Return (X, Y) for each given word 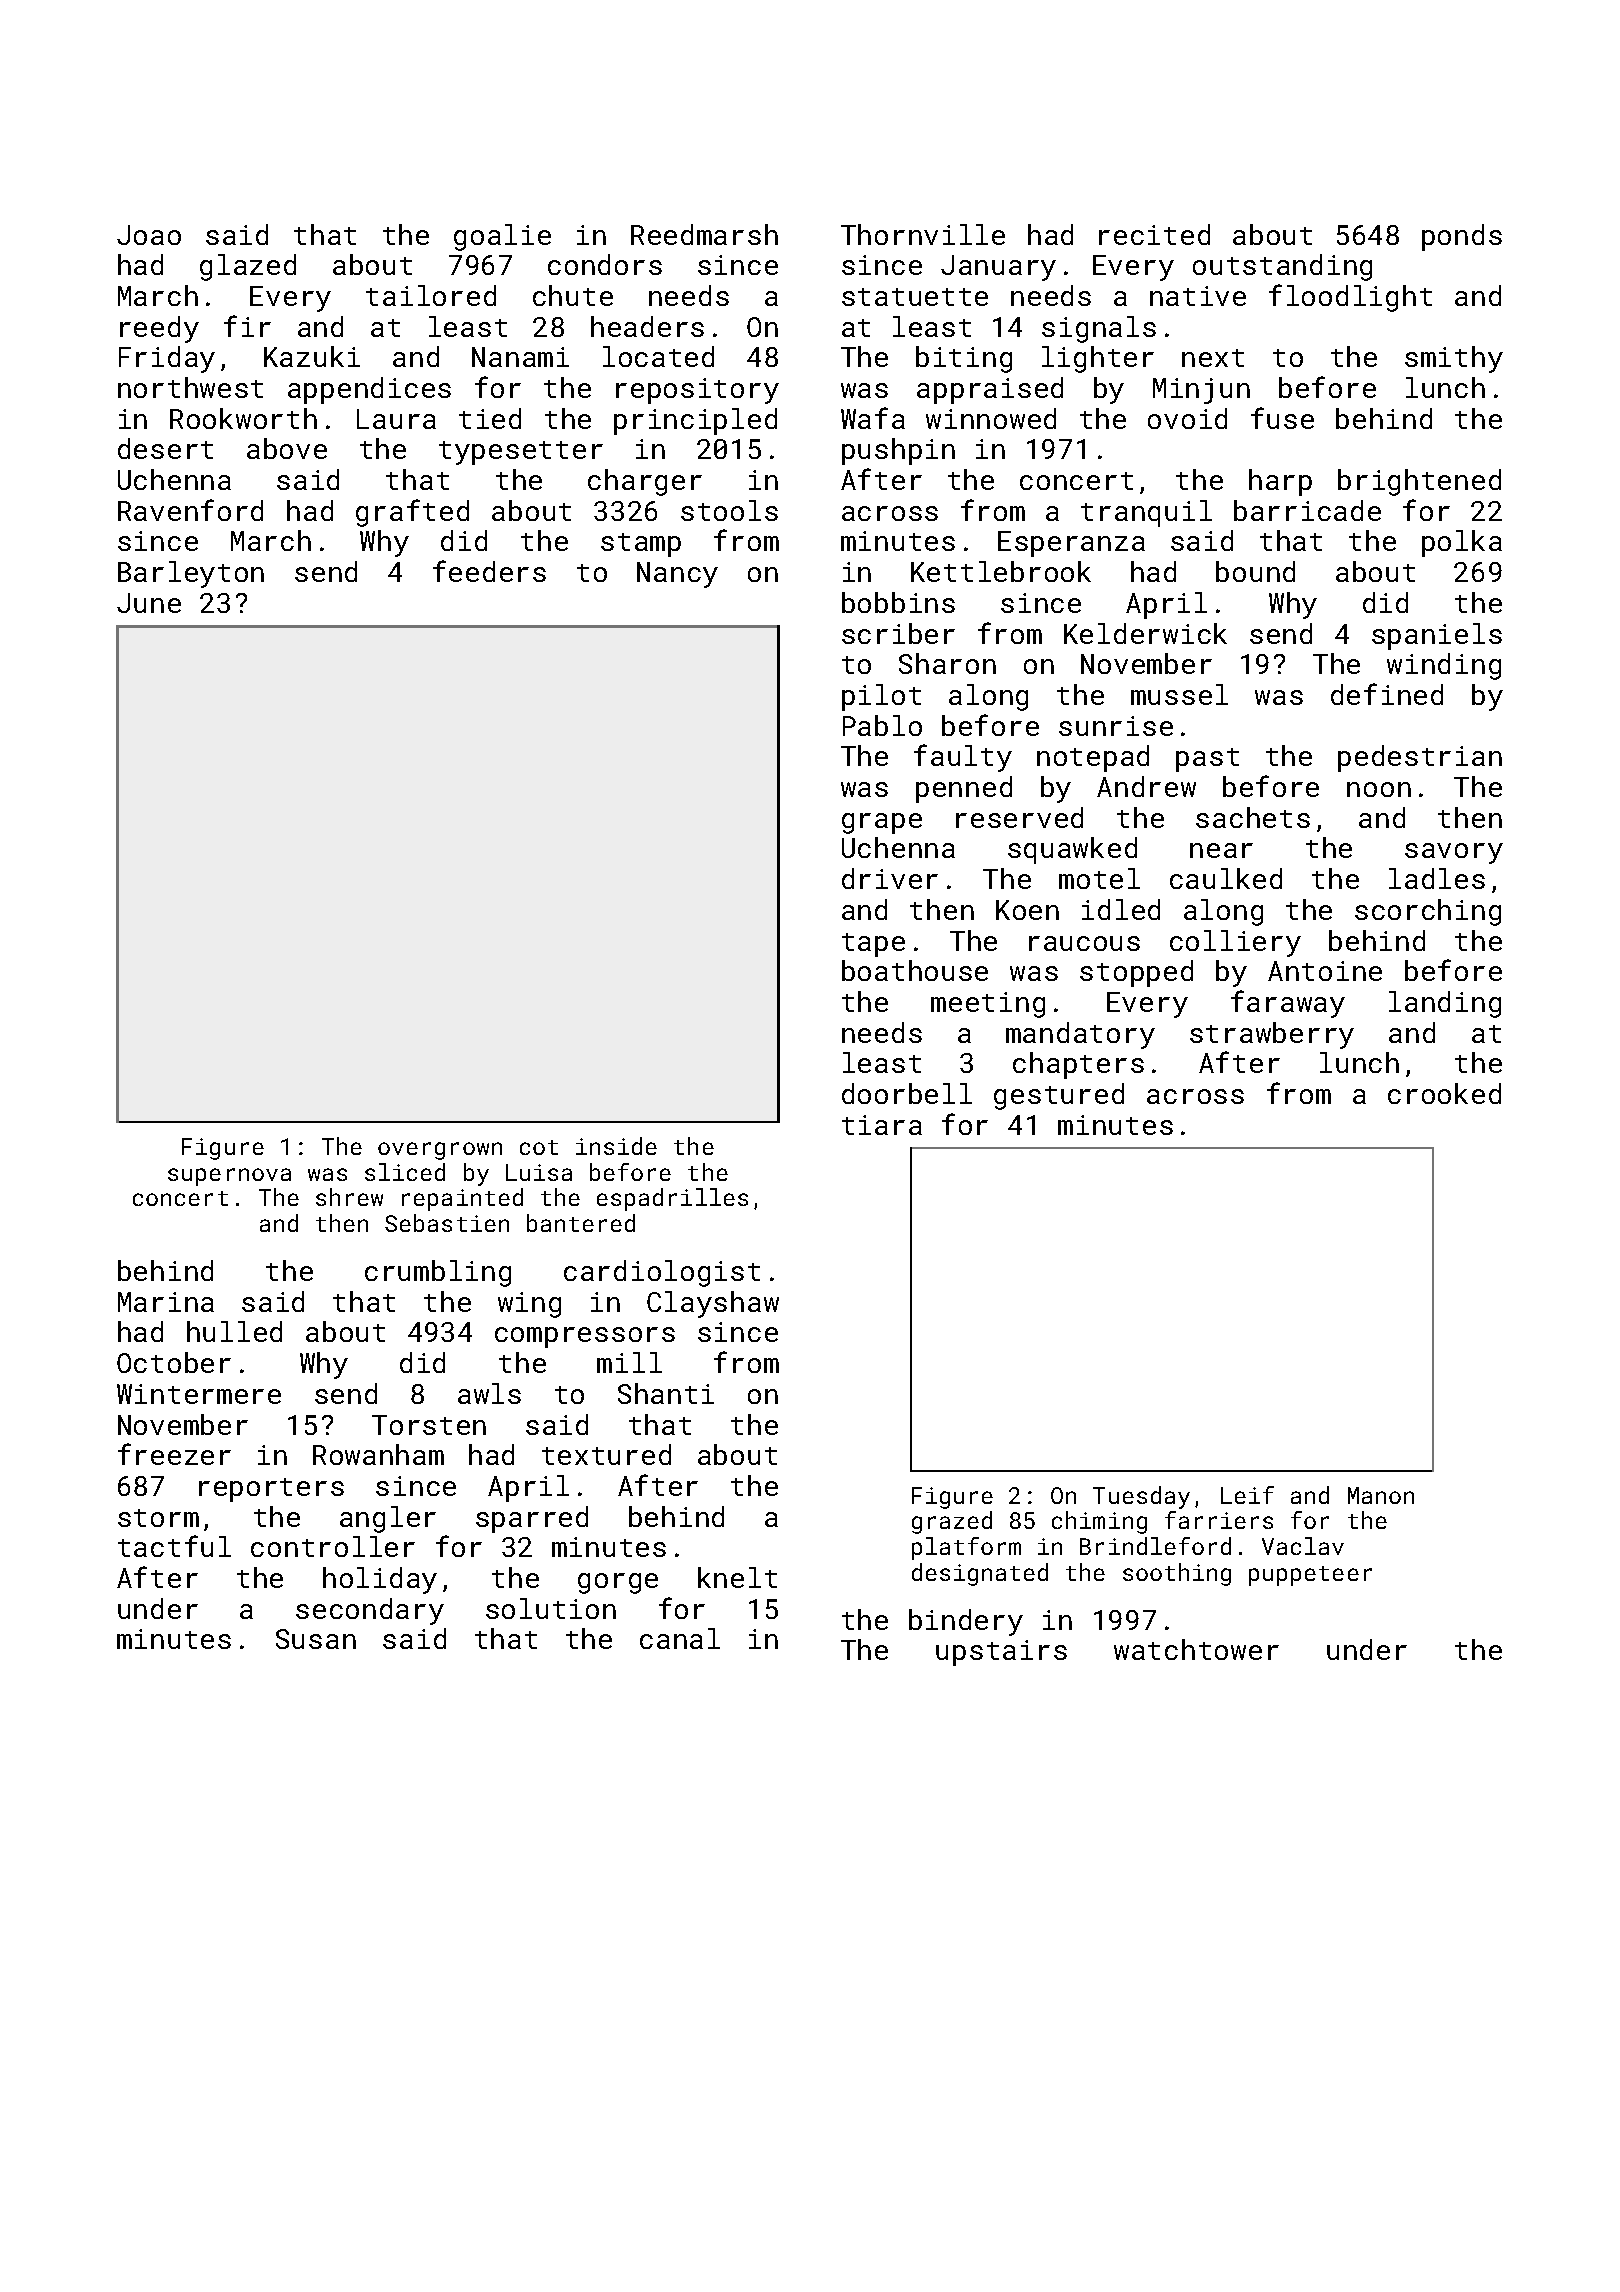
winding (1444, 666)
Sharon (947, 663)
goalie (502, 237)
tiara (882, 1125)
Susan (316, 1639)
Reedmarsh (704, 234)
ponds (1462, 237)
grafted (412, 513)
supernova (229, 1177)
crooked (1444, 1093)
